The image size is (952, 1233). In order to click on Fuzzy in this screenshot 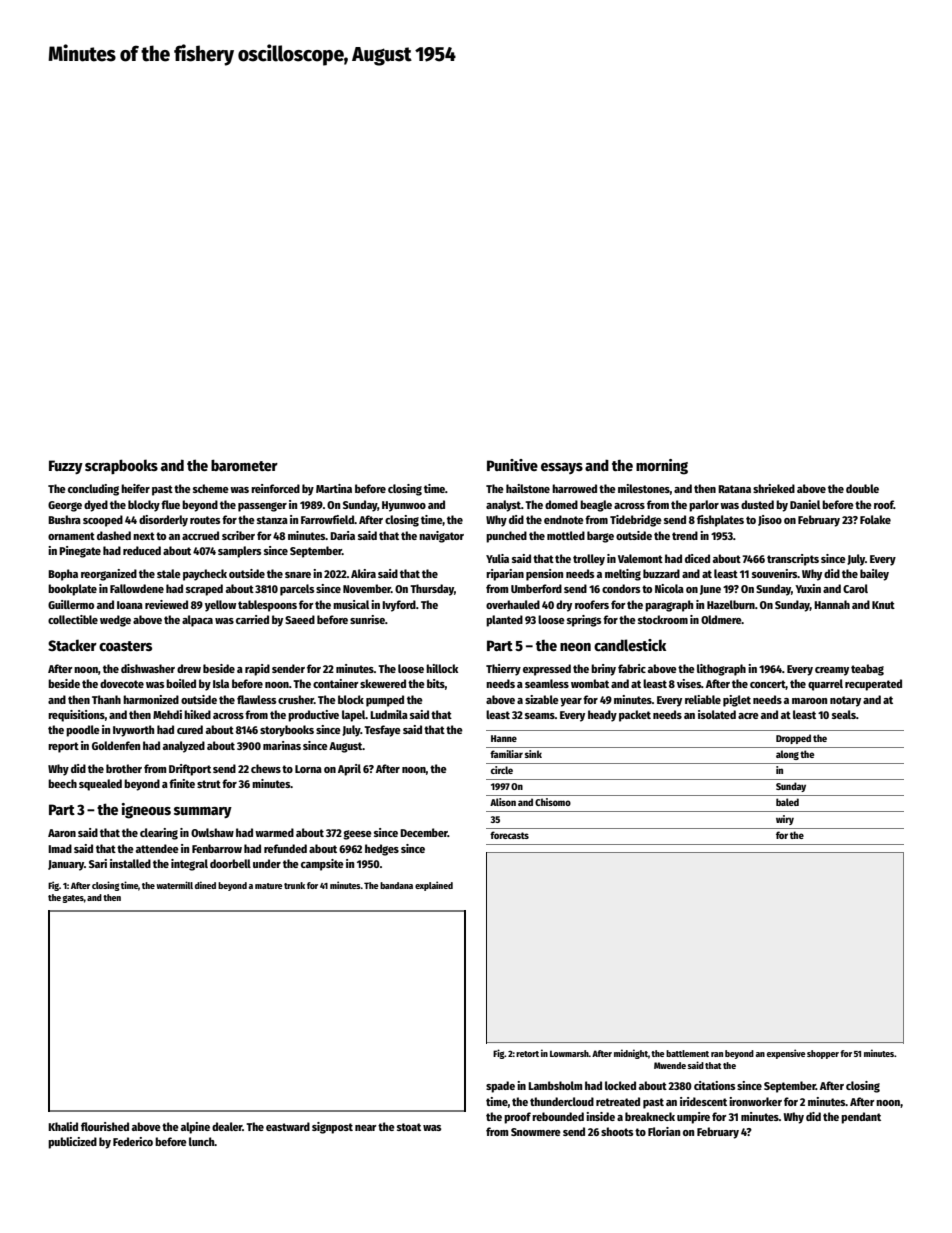, I will do `click(66, 467)`.
